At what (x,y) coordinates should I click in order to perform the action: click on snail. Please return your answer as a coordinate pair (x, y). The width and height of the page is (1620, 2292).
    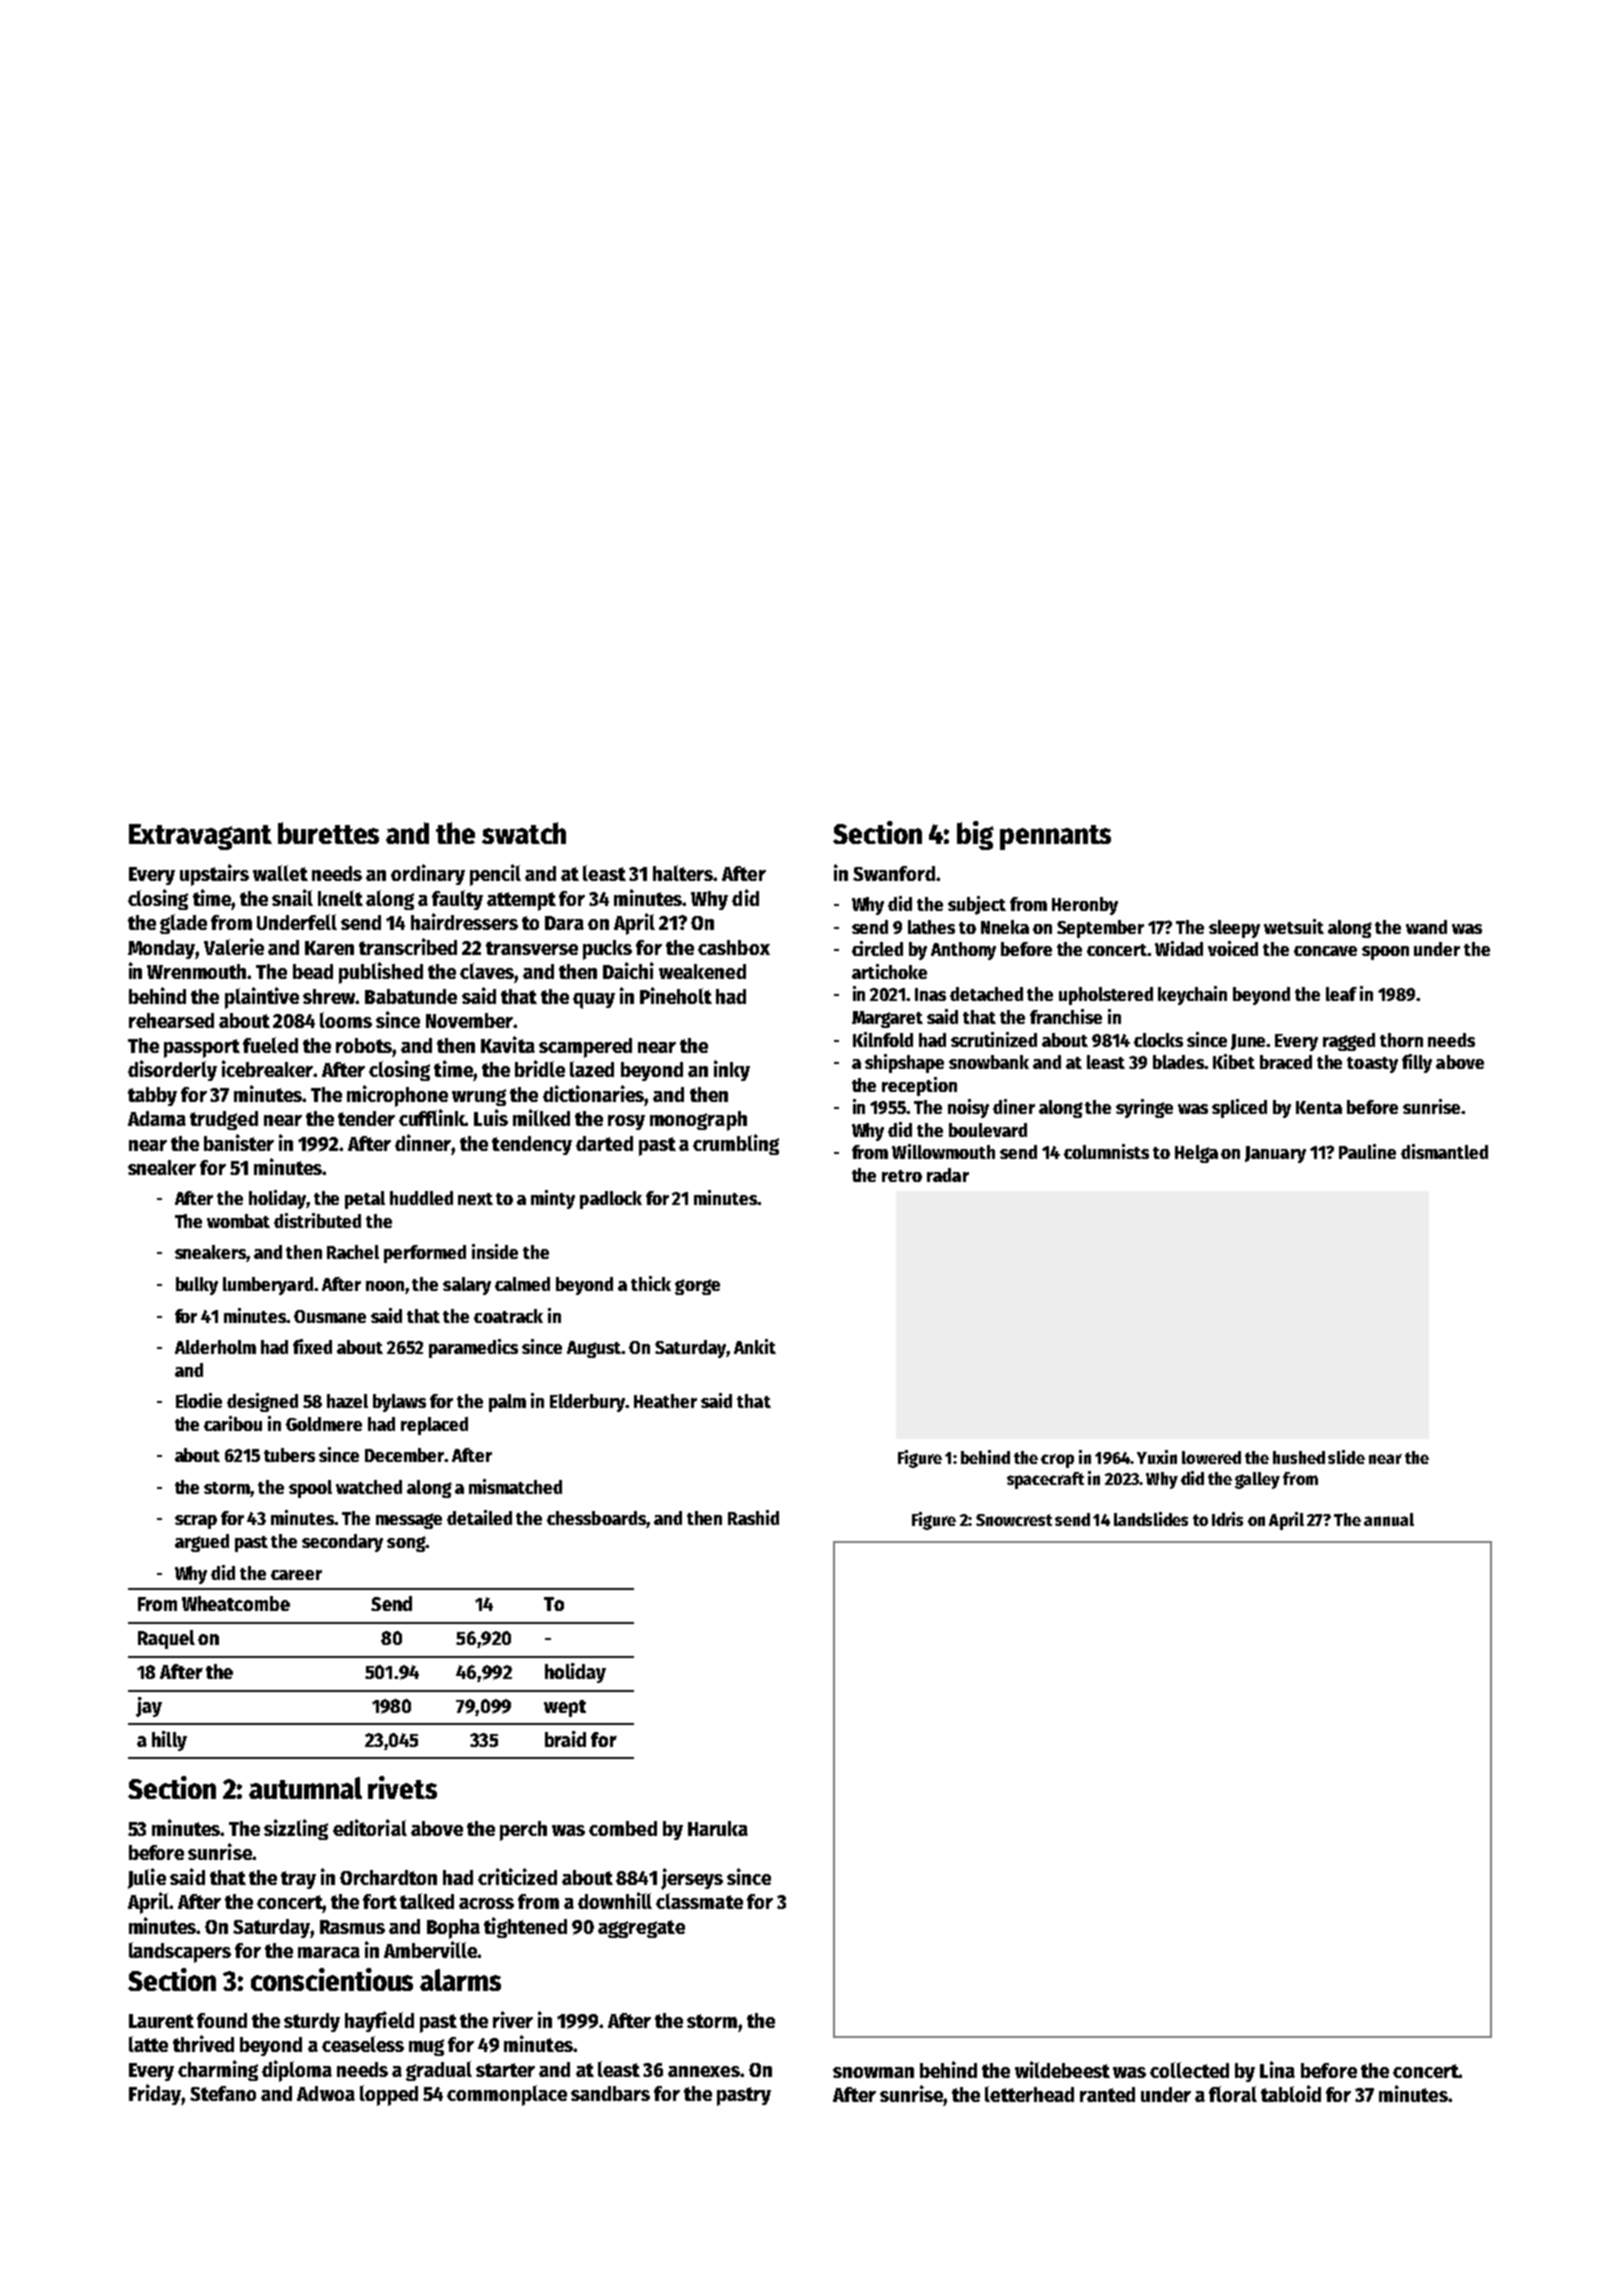
    Looking at the image, I should click on (292, 897).
